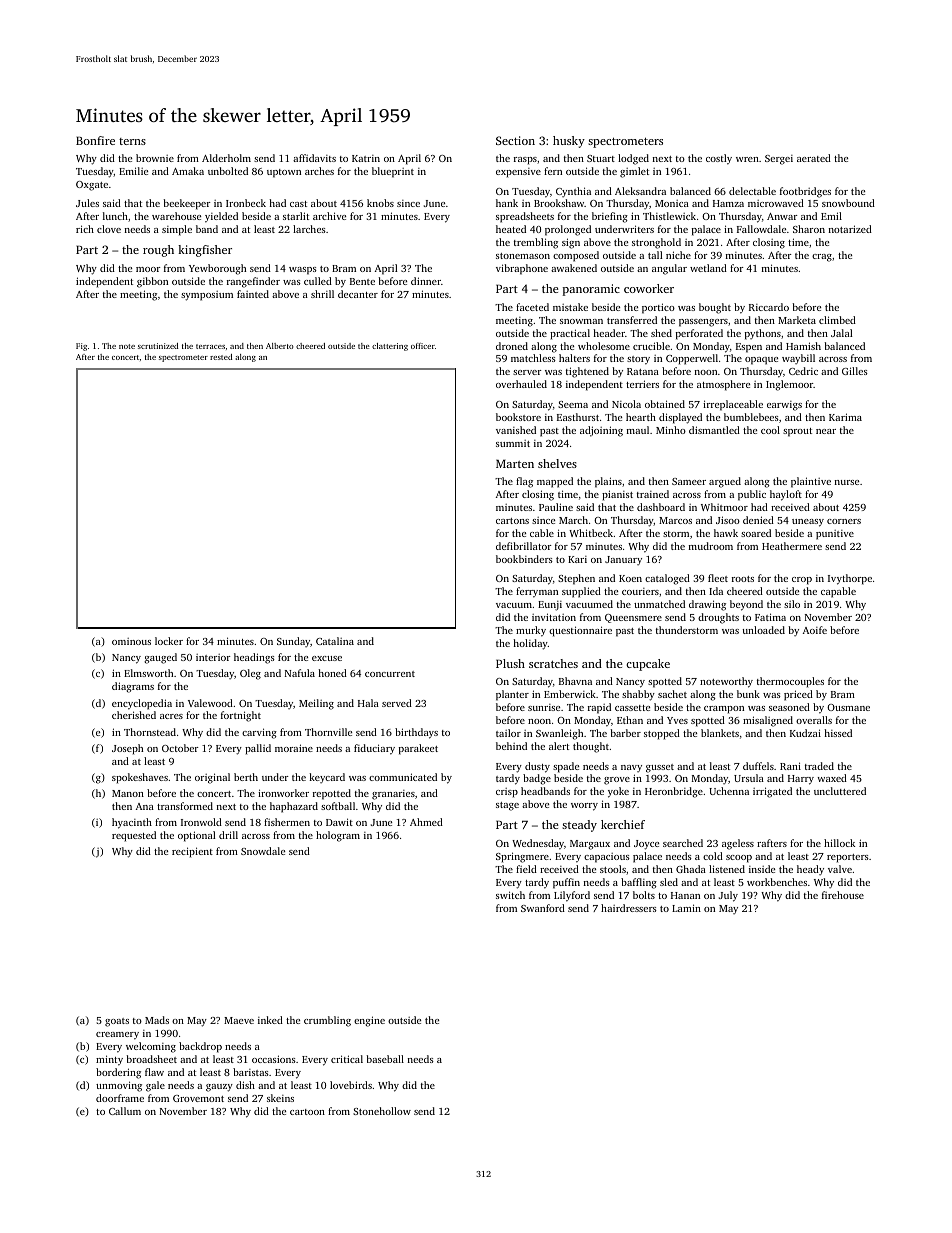 Image resolution: width=952 pixels, height=1233 pixels. Describe the element at coordinates (270, 1020) in the screenshot. I see `inked` at that location.
